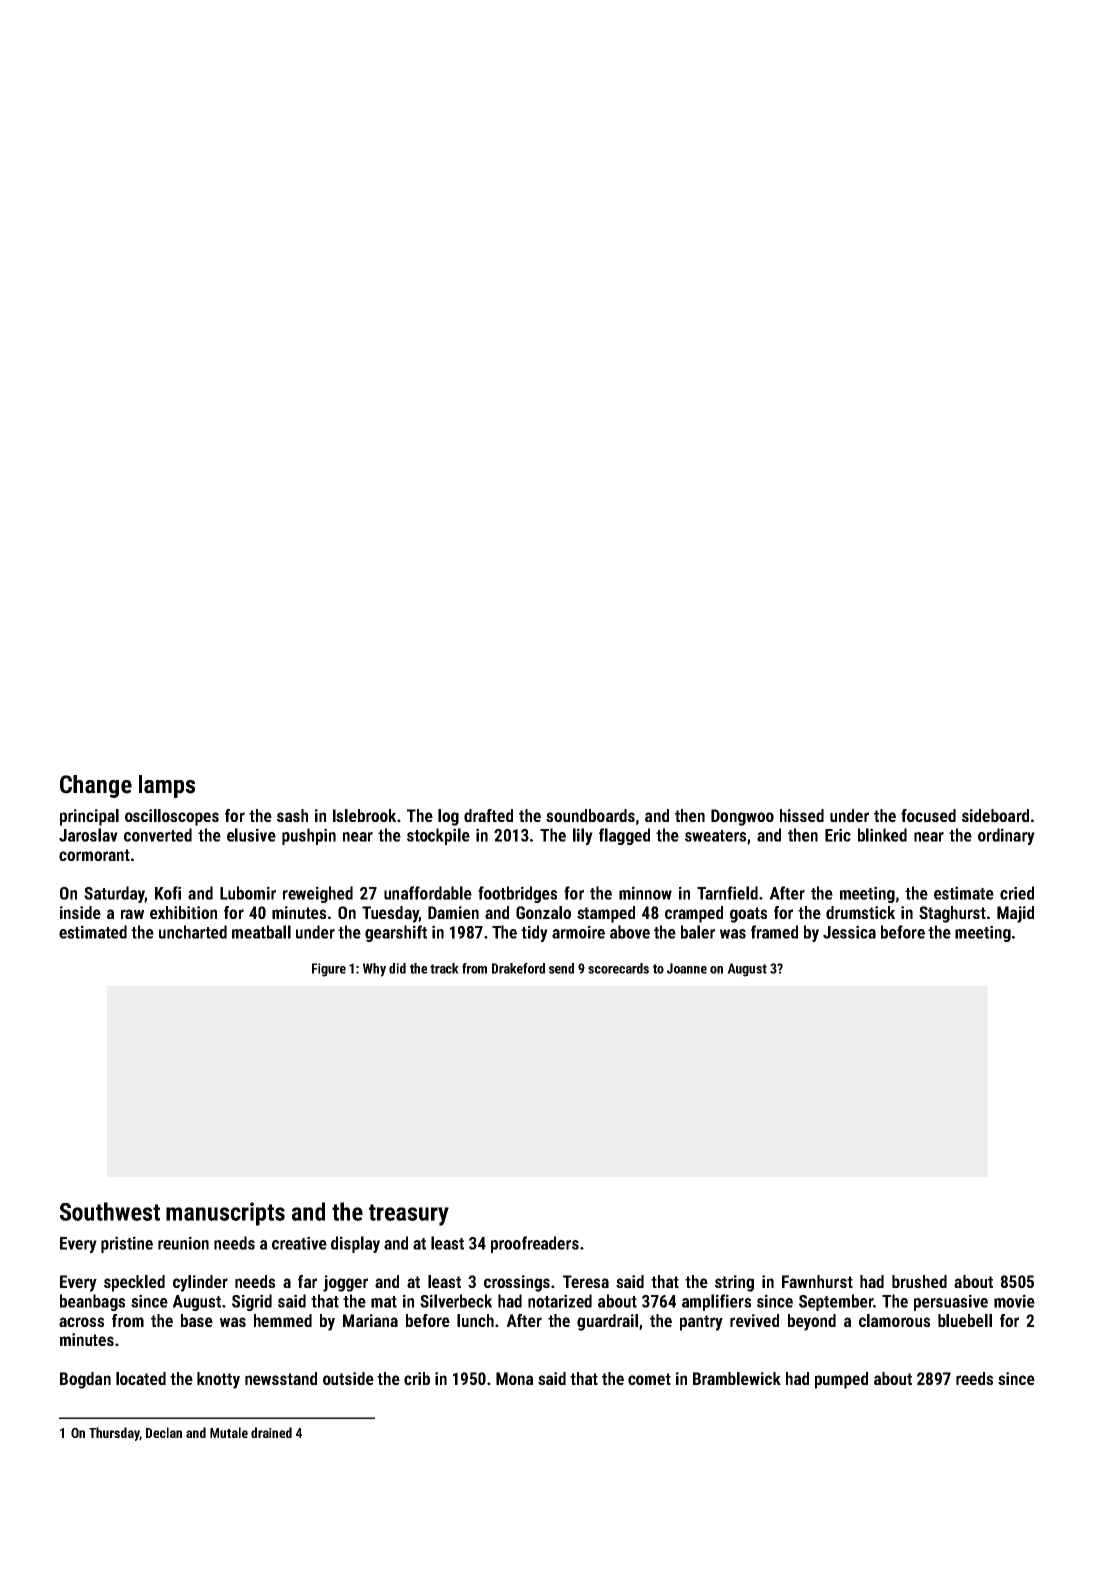 The height and width of the screenshot is (1584, 1094). What do you see at coordinates (329, 970) in the screenshot?
I see `Figure` at bounding box center [329, 970].
